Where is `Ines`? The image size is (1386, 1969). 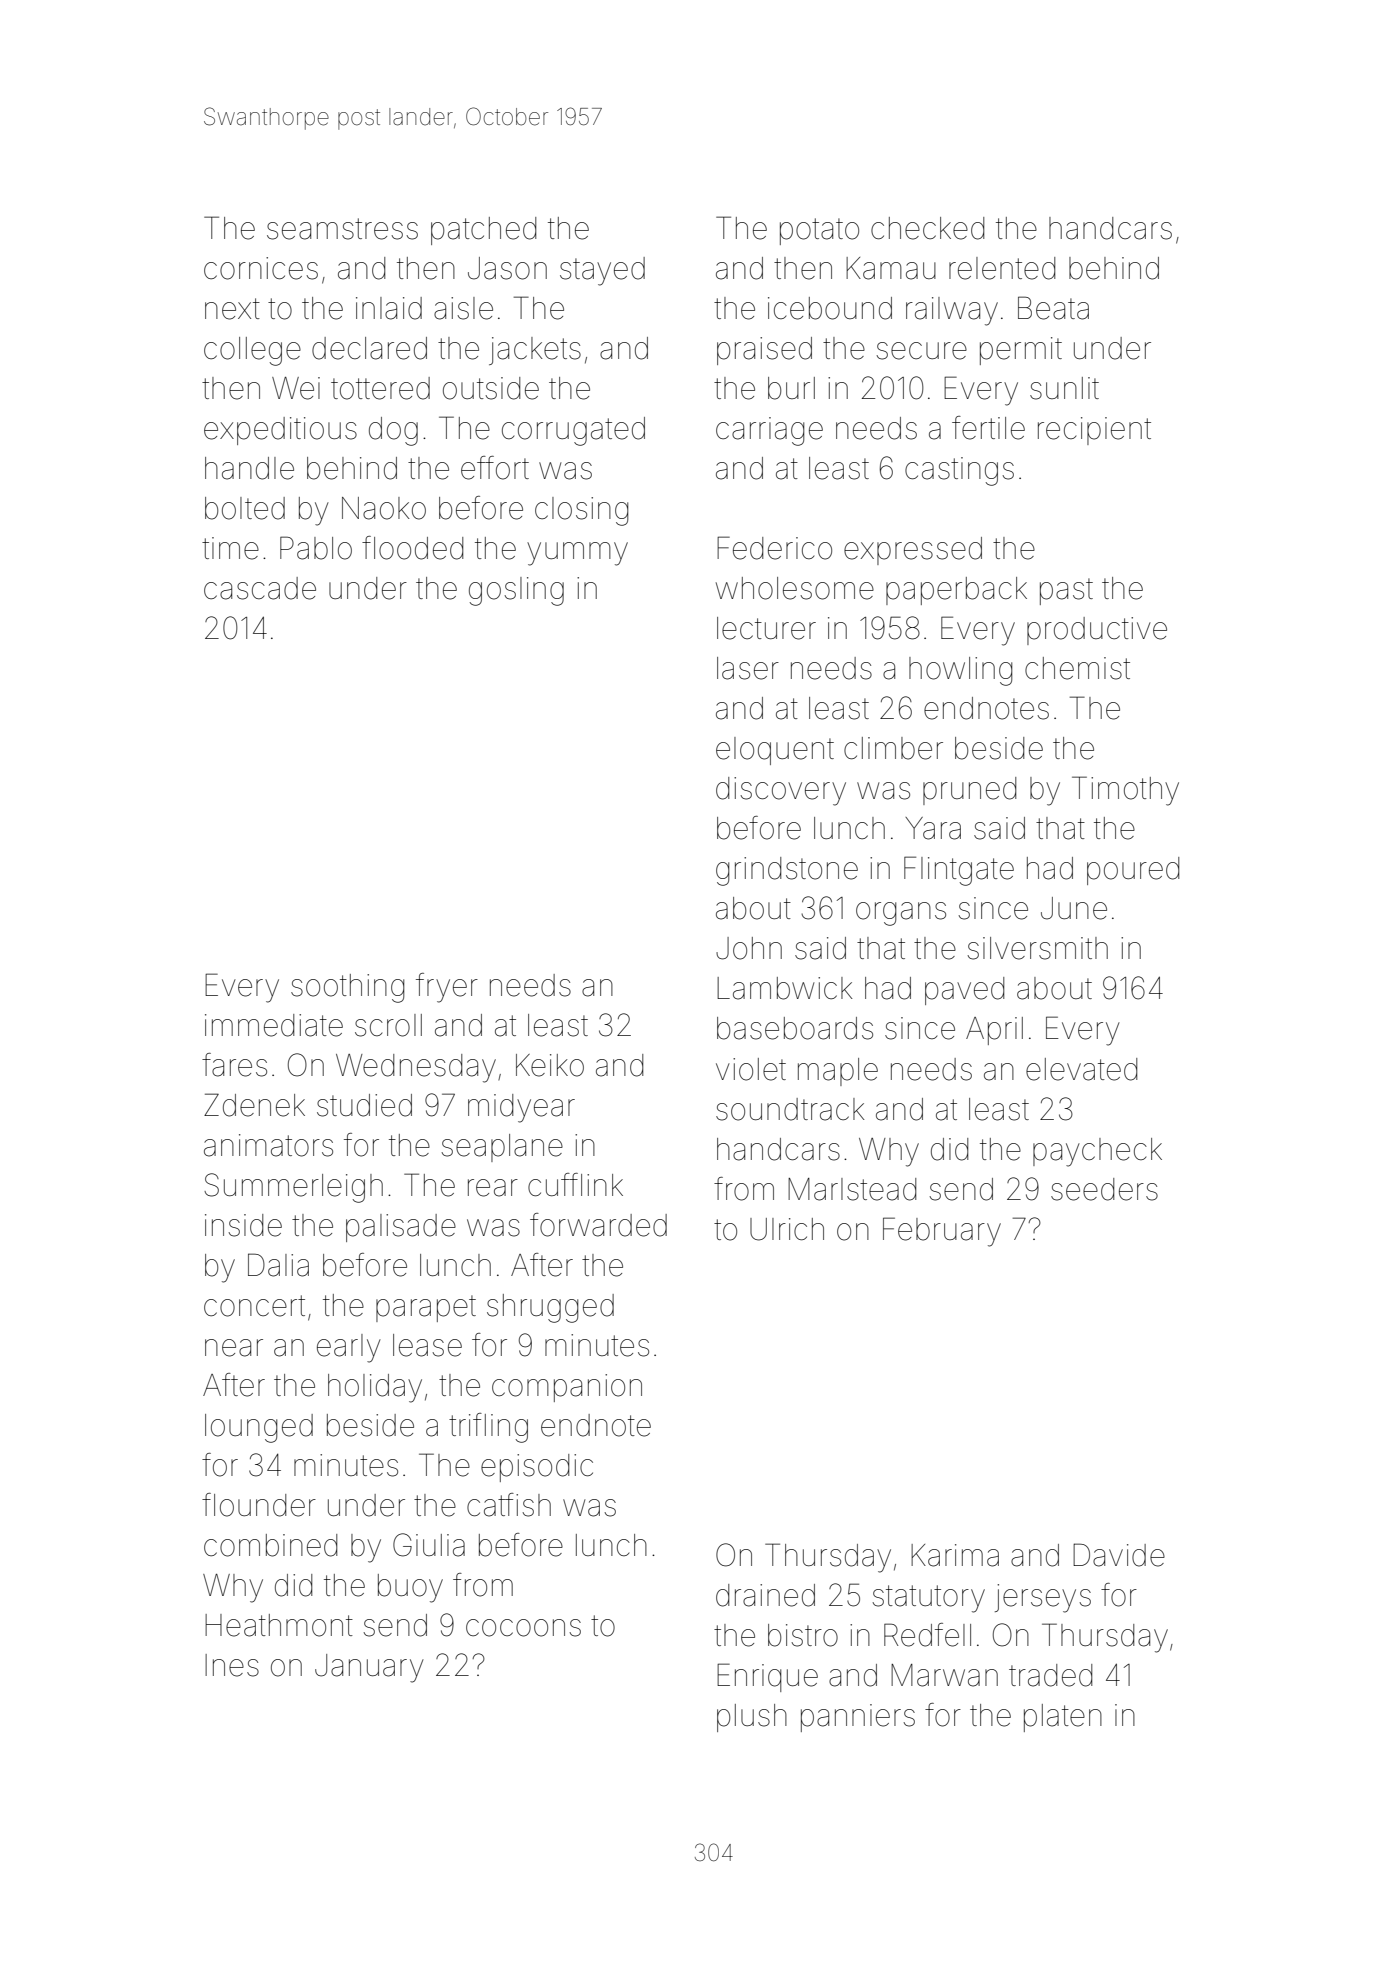
Ines is located at coordinates (232, 1665).
